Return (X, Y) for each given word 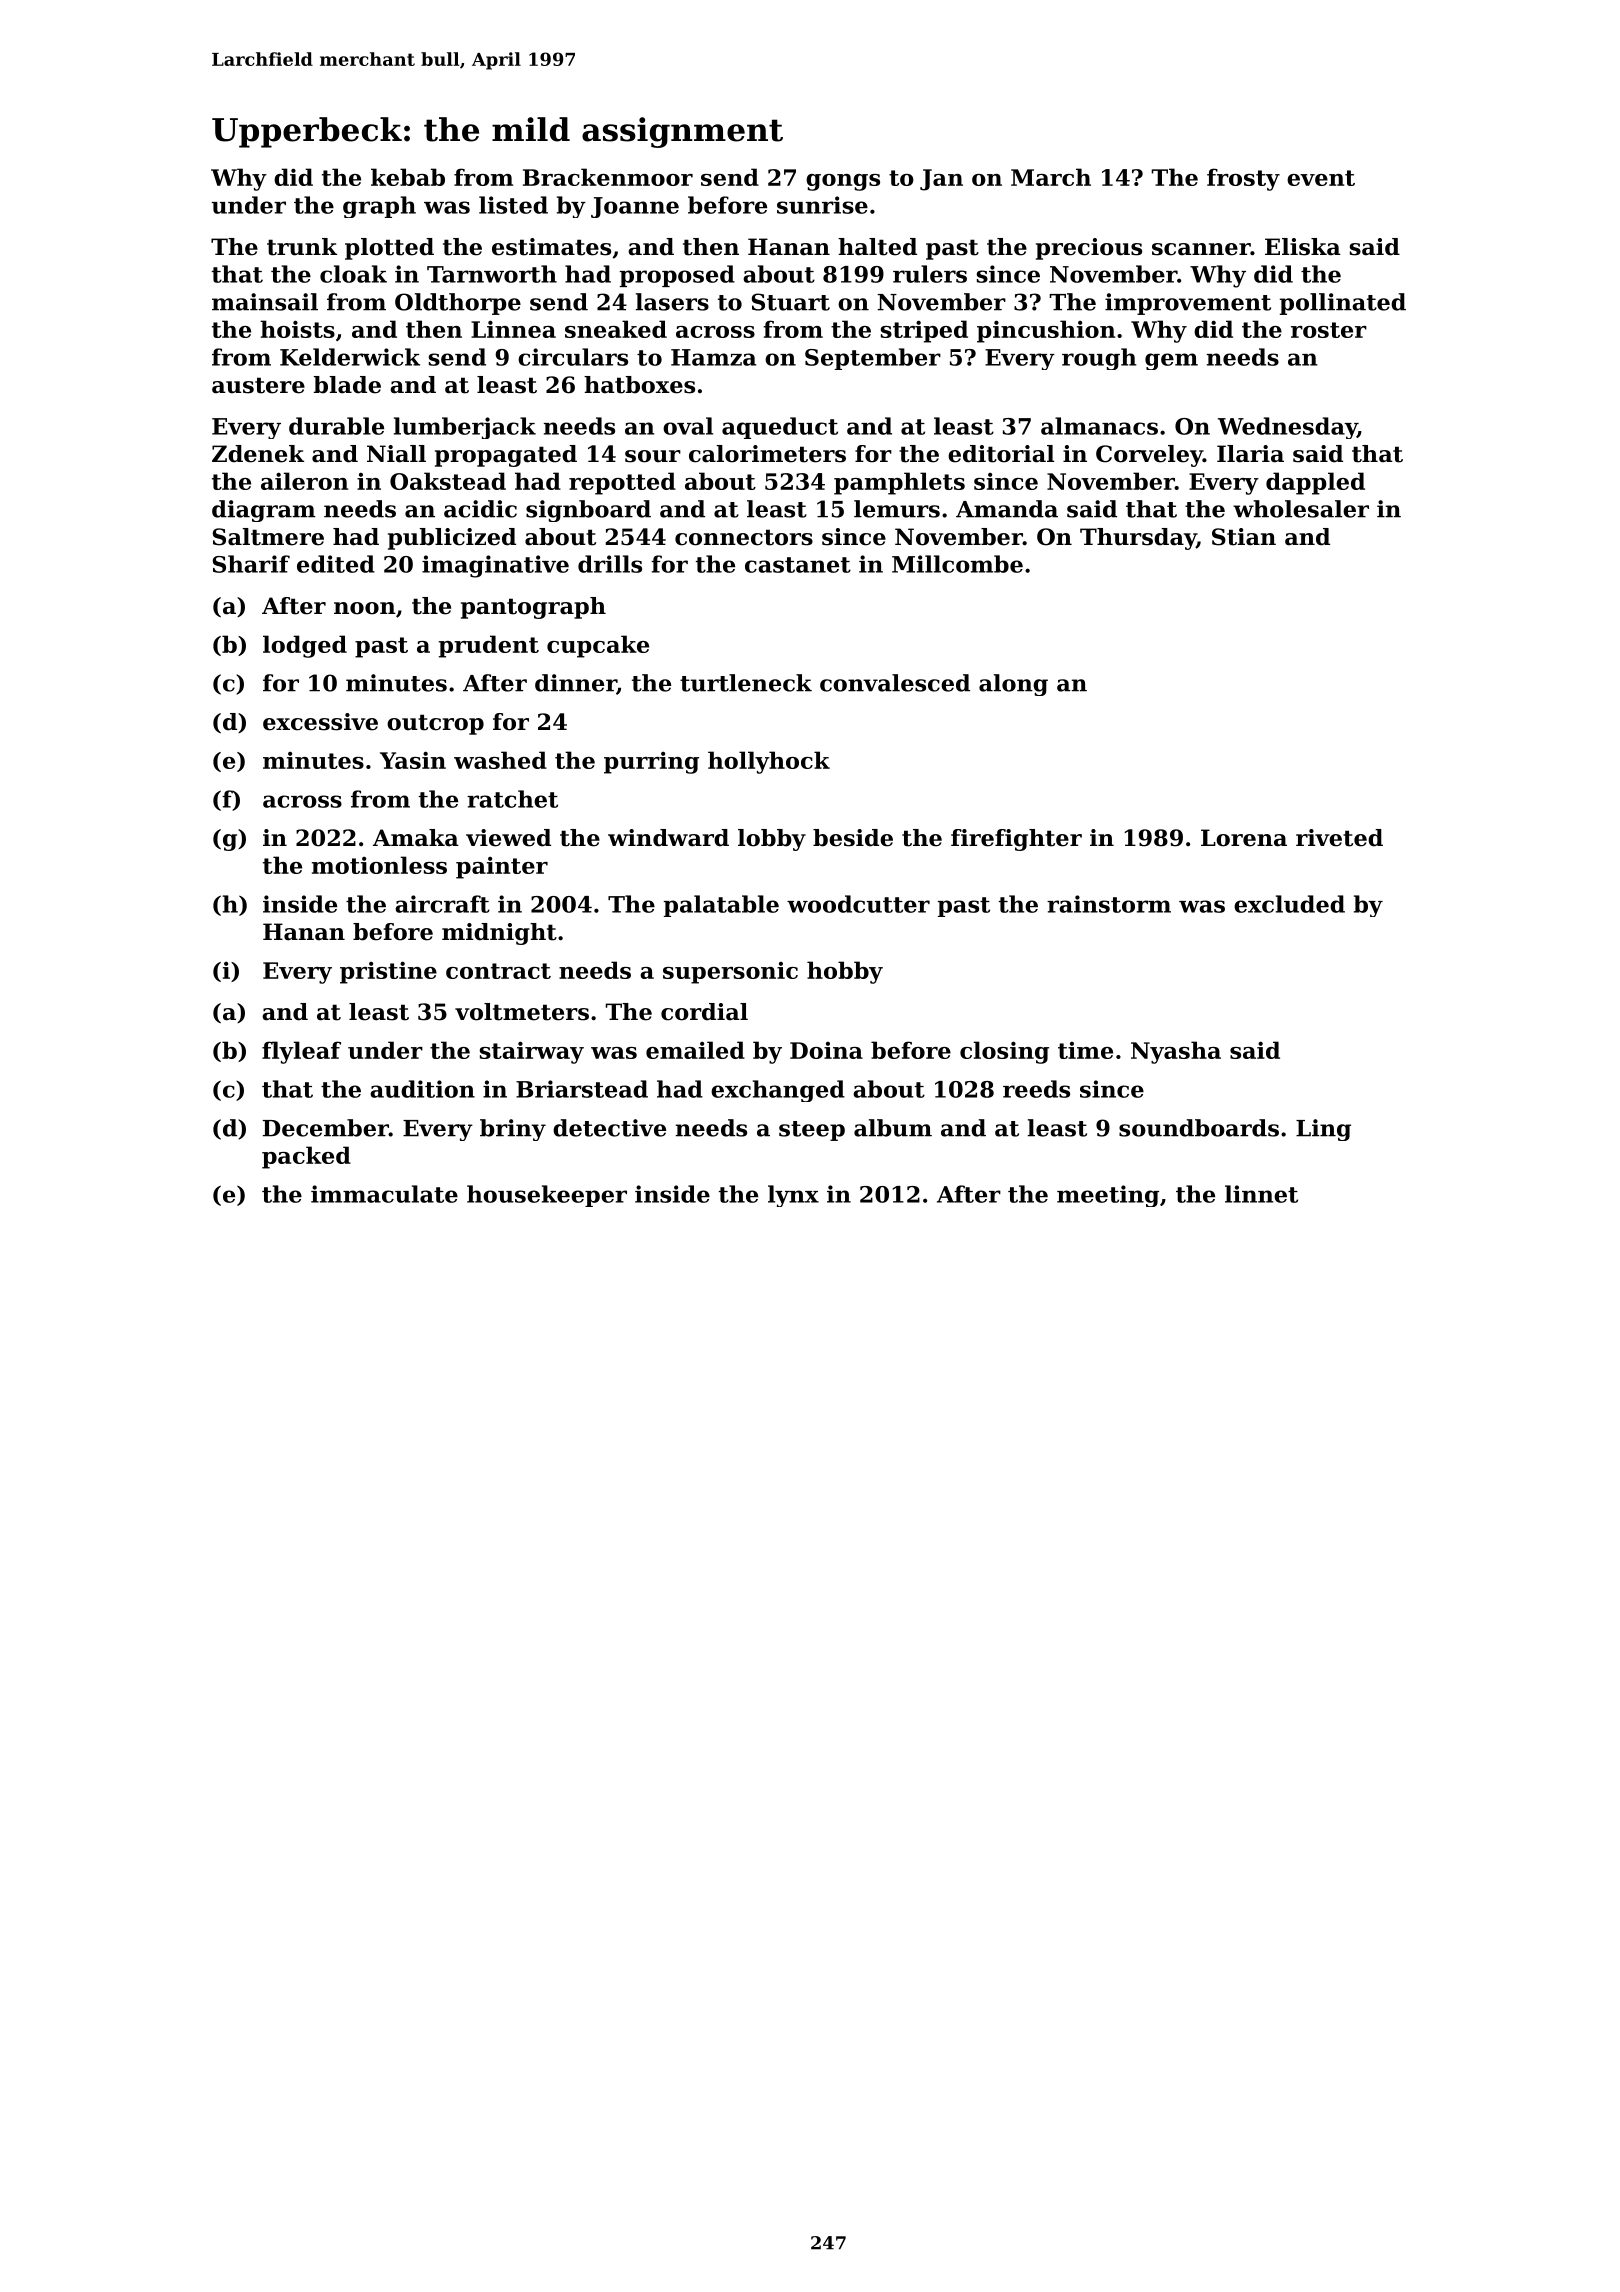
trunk (302, 247)
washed (500, 760)
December (326, 1128)
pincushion (1046, 331)
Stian (1244, 537)
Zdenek (258, 454)
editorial (1001, 454)
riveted (1339, 838)
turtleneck (746, 683)
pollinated (1343, 304)
